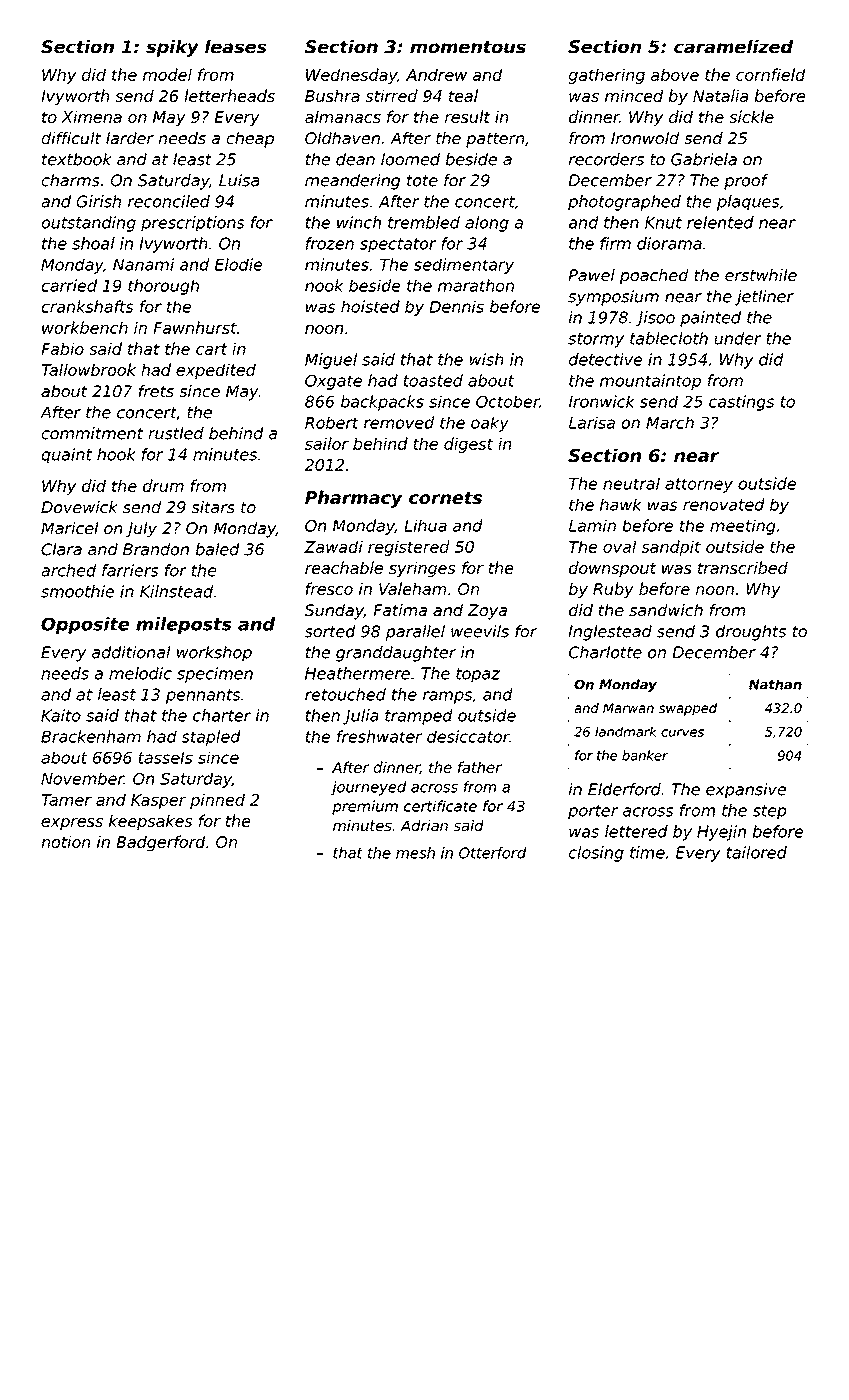 The image size is (849, 1400). What do you see at coordinates (743, 567) in the screenshot?
I see `transcribed` at bounding box center [743, 567].
